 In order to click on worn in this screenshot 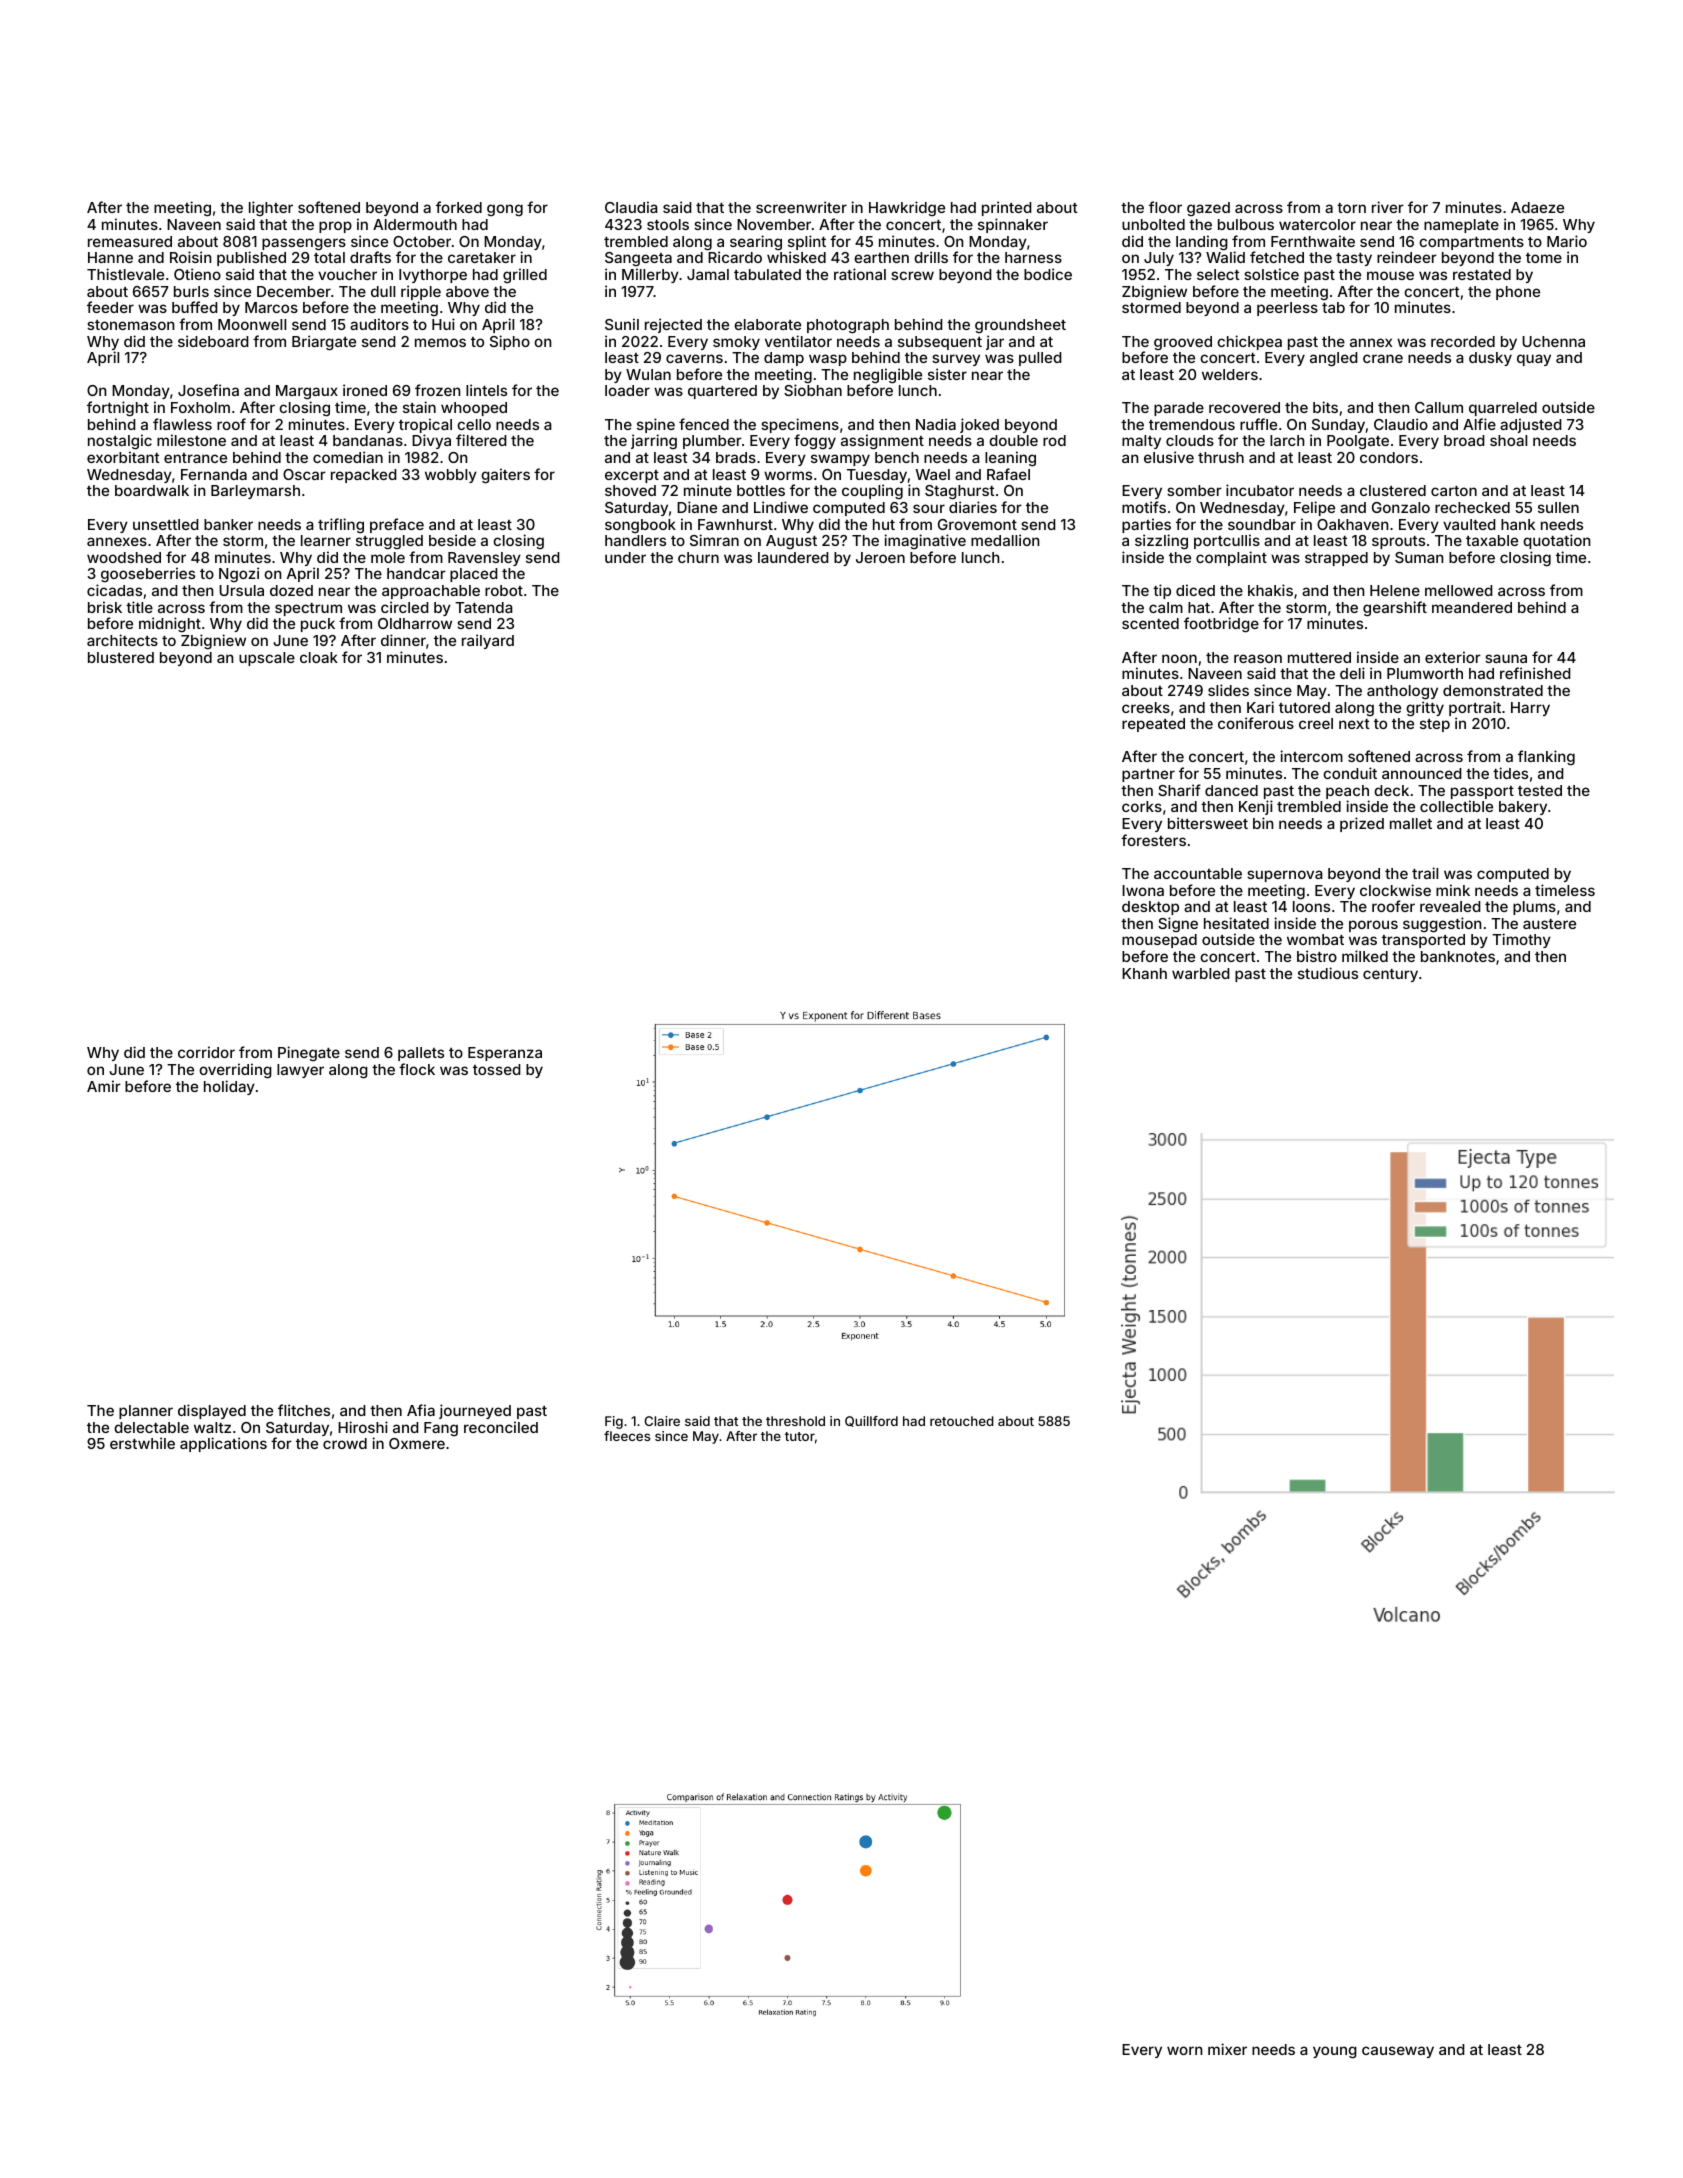, I will do `click(1185, 2050)`.
